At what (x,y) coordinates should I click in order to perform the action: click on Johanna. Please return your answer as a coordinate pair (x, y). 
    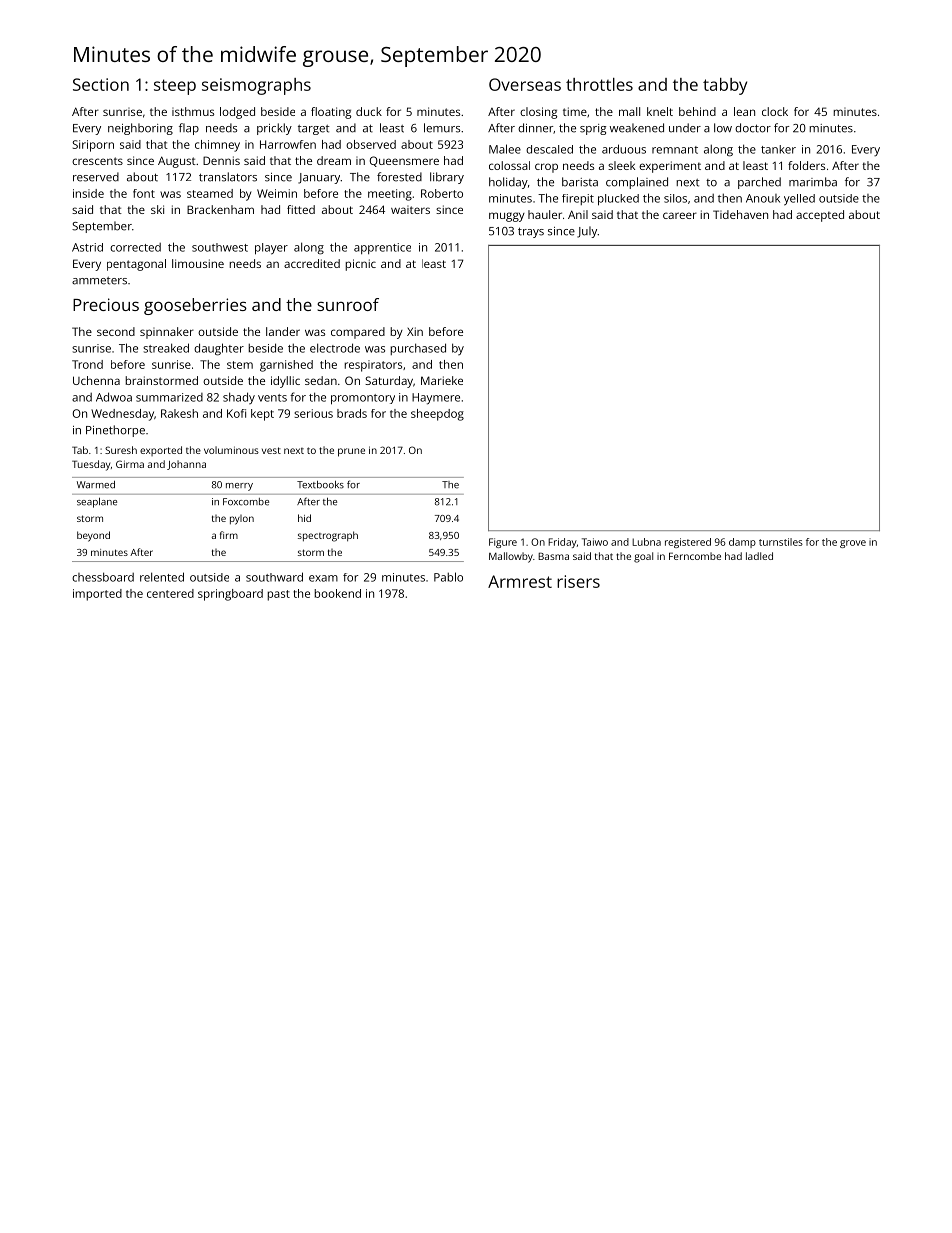
    Looking at the image, I should click on (186, 465).
